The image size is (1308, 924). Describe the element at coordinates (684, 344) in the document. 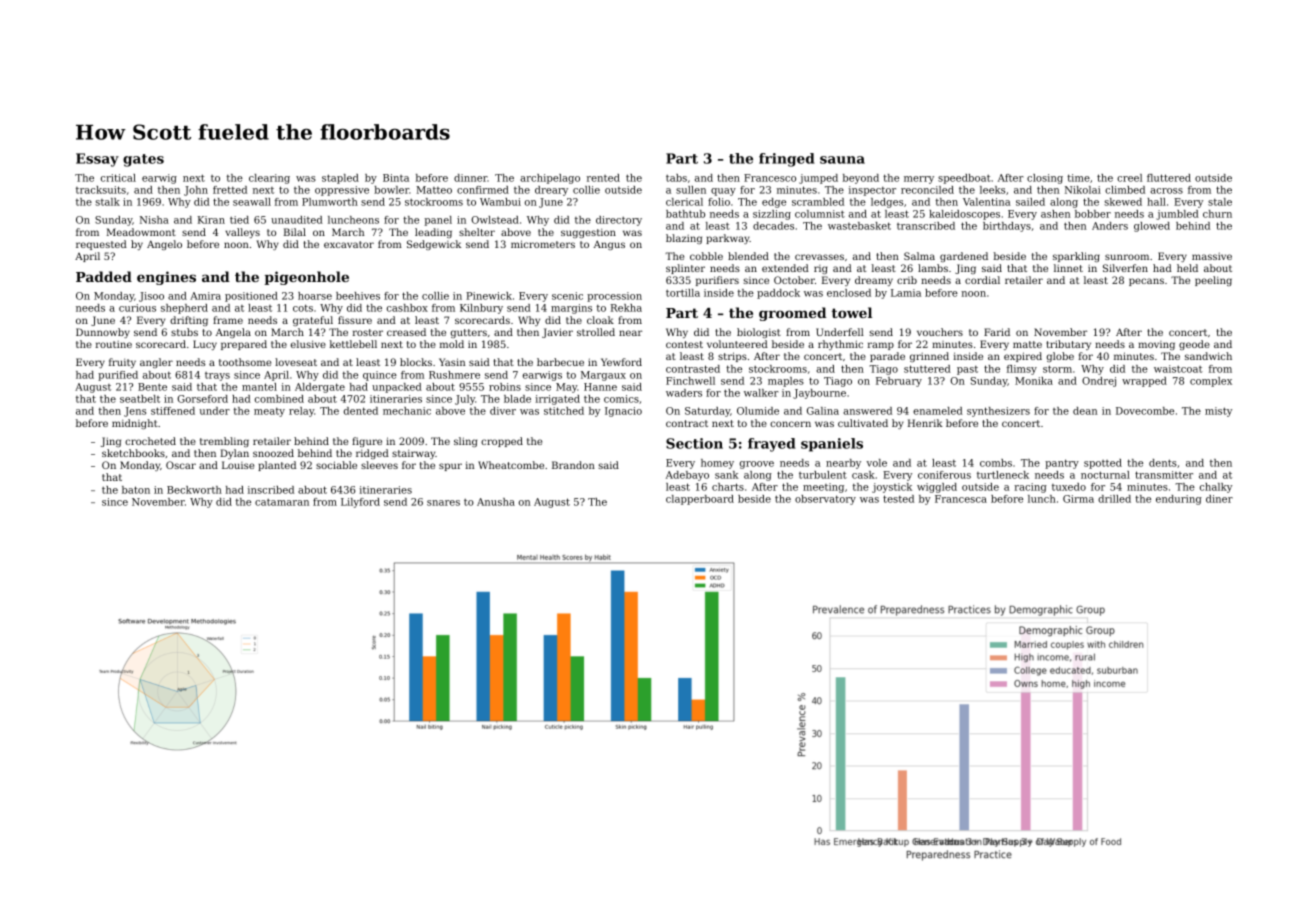

I see `contest` at that location.
